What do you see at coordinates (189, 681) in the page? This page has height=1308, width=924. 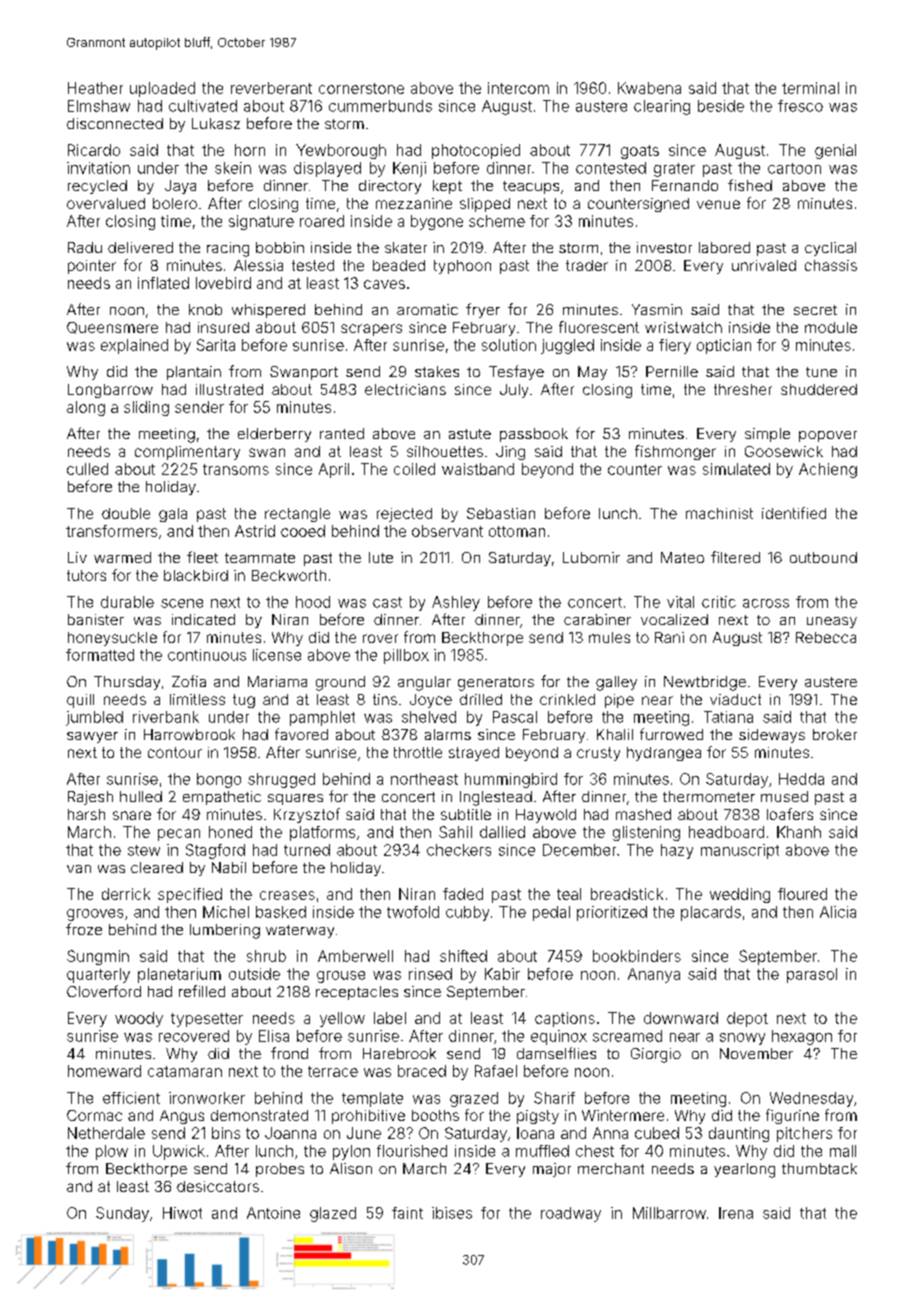 I see `Zofia` at bounding box center [189, 681].
